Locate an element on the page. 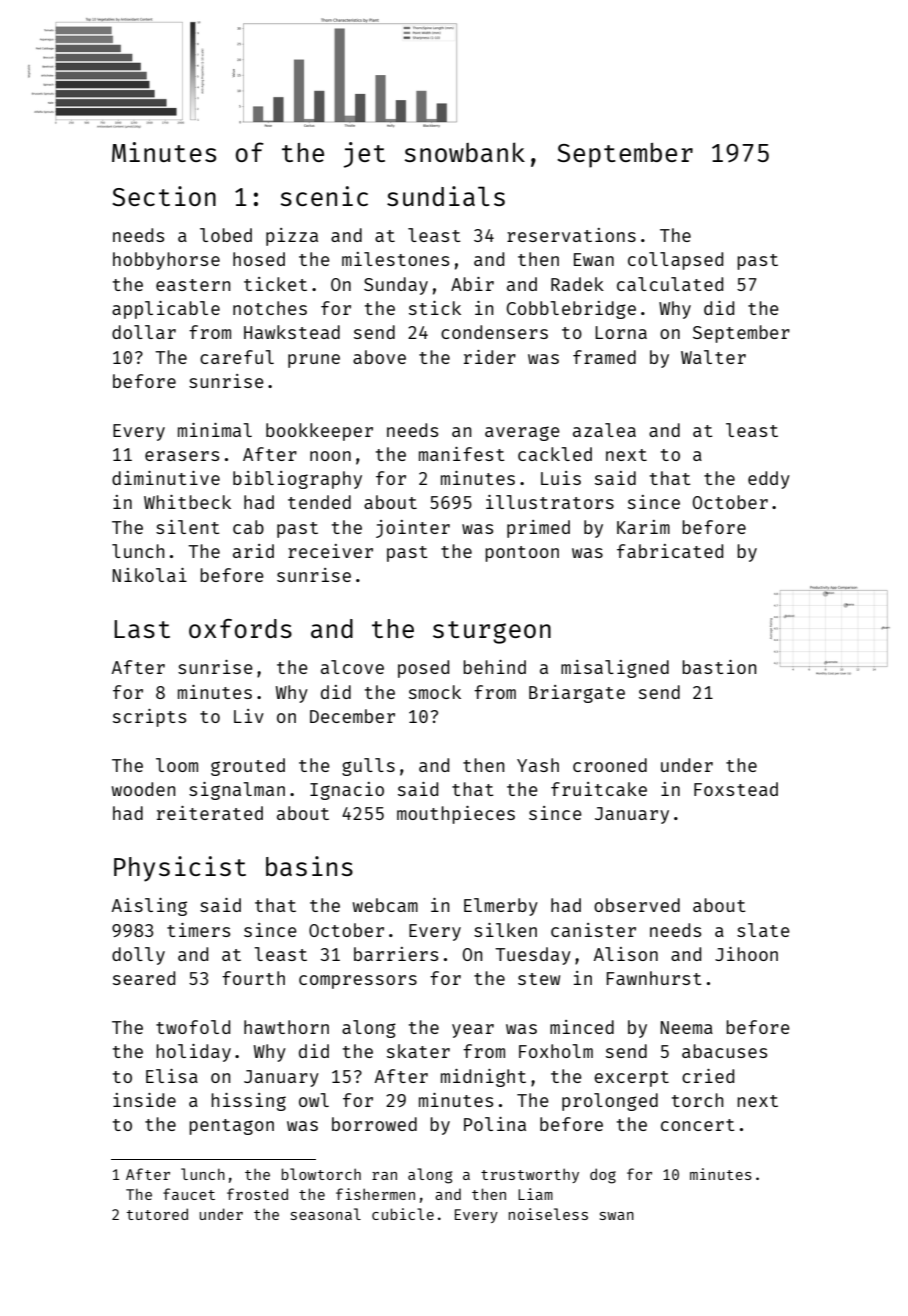  noiseless is located at coordinates (548, 1214).
